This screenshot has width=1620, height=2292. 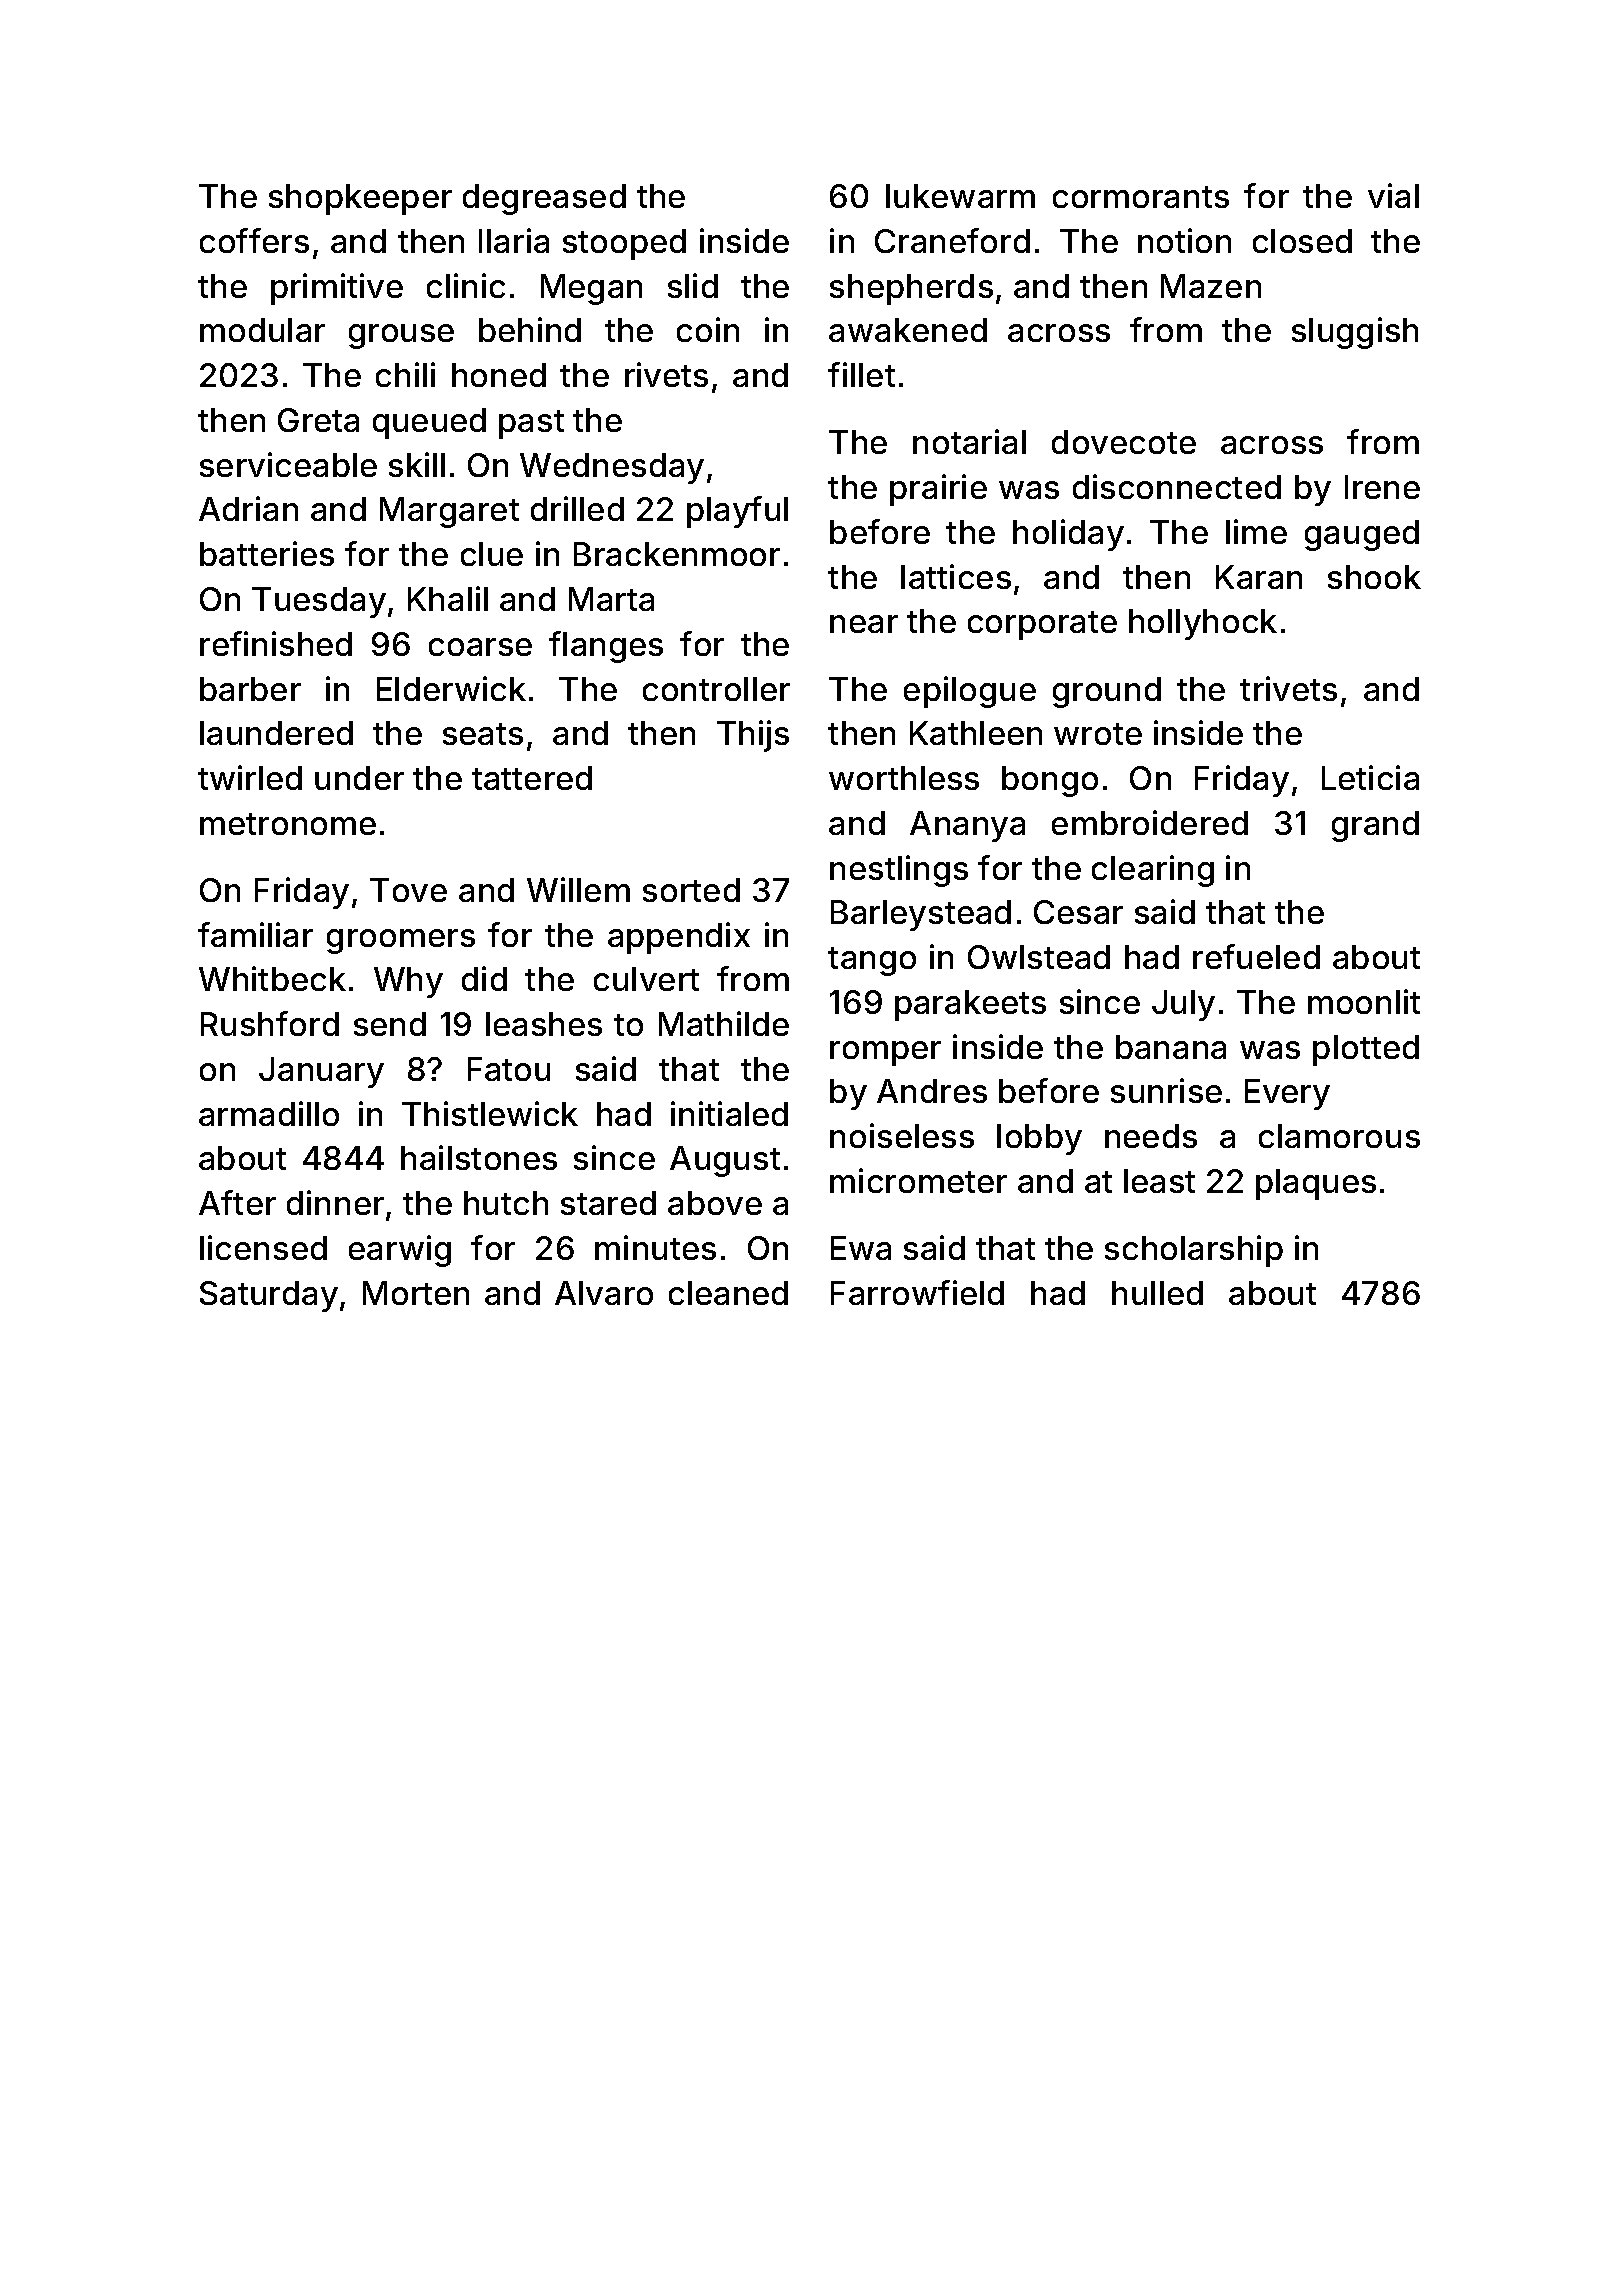 I want to click on Irene, so click(x=1382, y=487).
